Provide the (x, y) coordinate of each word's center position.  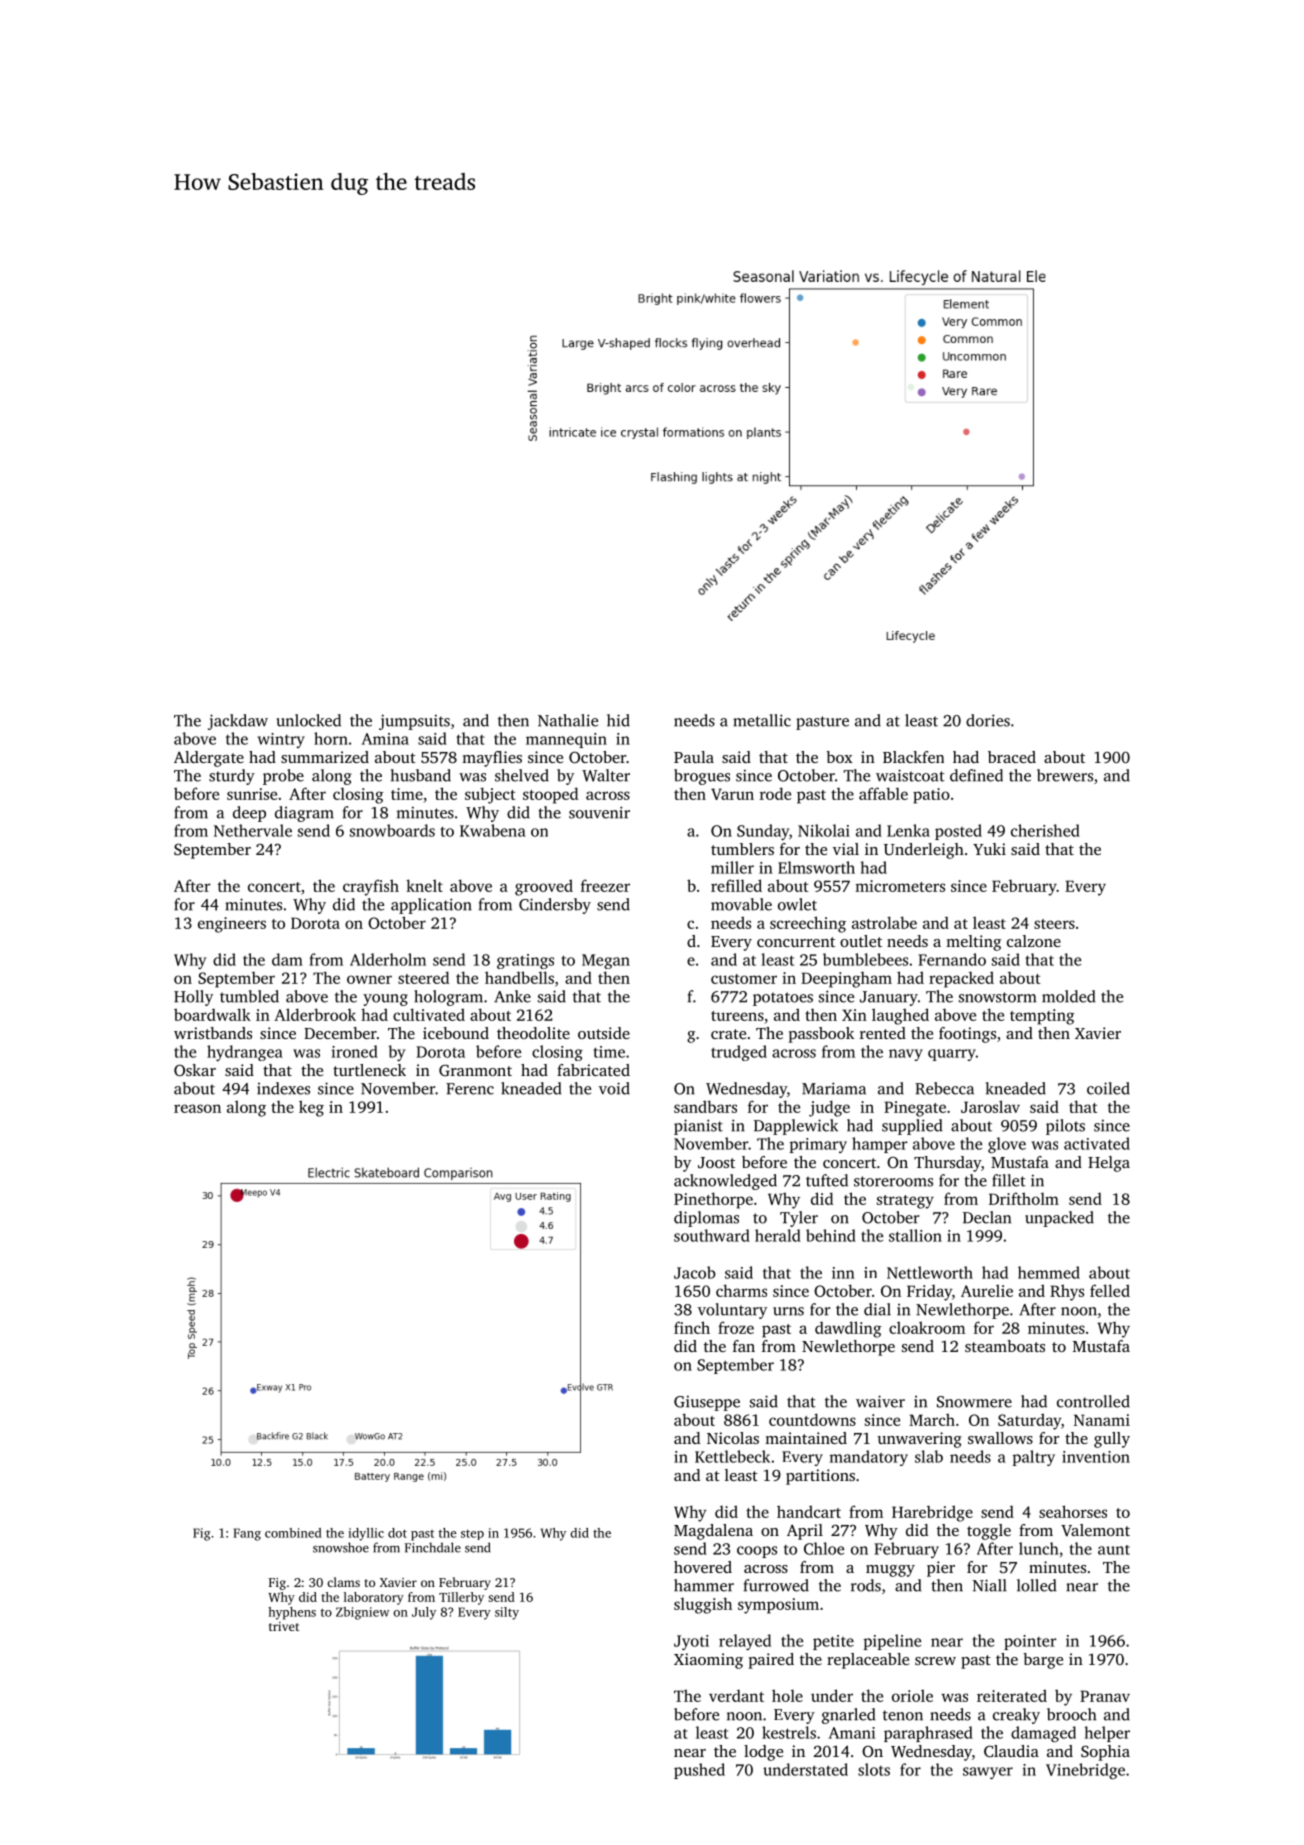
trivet (284, 1626)
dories (988, 720)
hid (618, 720)
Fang (247, 1534)
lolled (1036, 1585)
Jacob (695, 1272)
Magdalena (713, 1532)
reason (197, 1108)
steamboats (1005, 1346)
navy (906, 1055)
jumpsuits (414, 722)
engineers (232, 925)
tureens (737, 1016)
